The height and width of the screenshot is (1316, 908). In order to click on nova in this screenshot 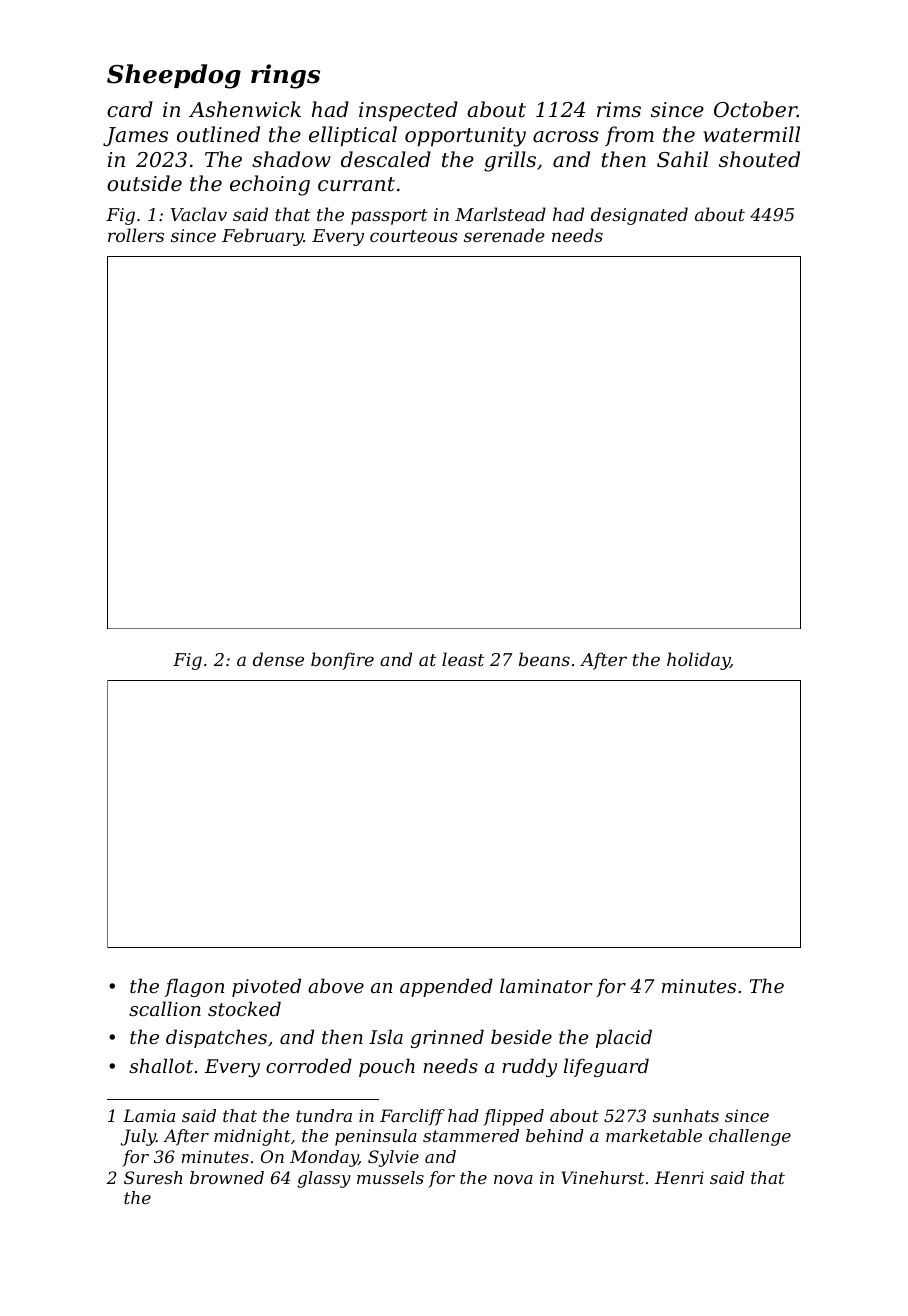, I will do `click(513, 1179)`.
